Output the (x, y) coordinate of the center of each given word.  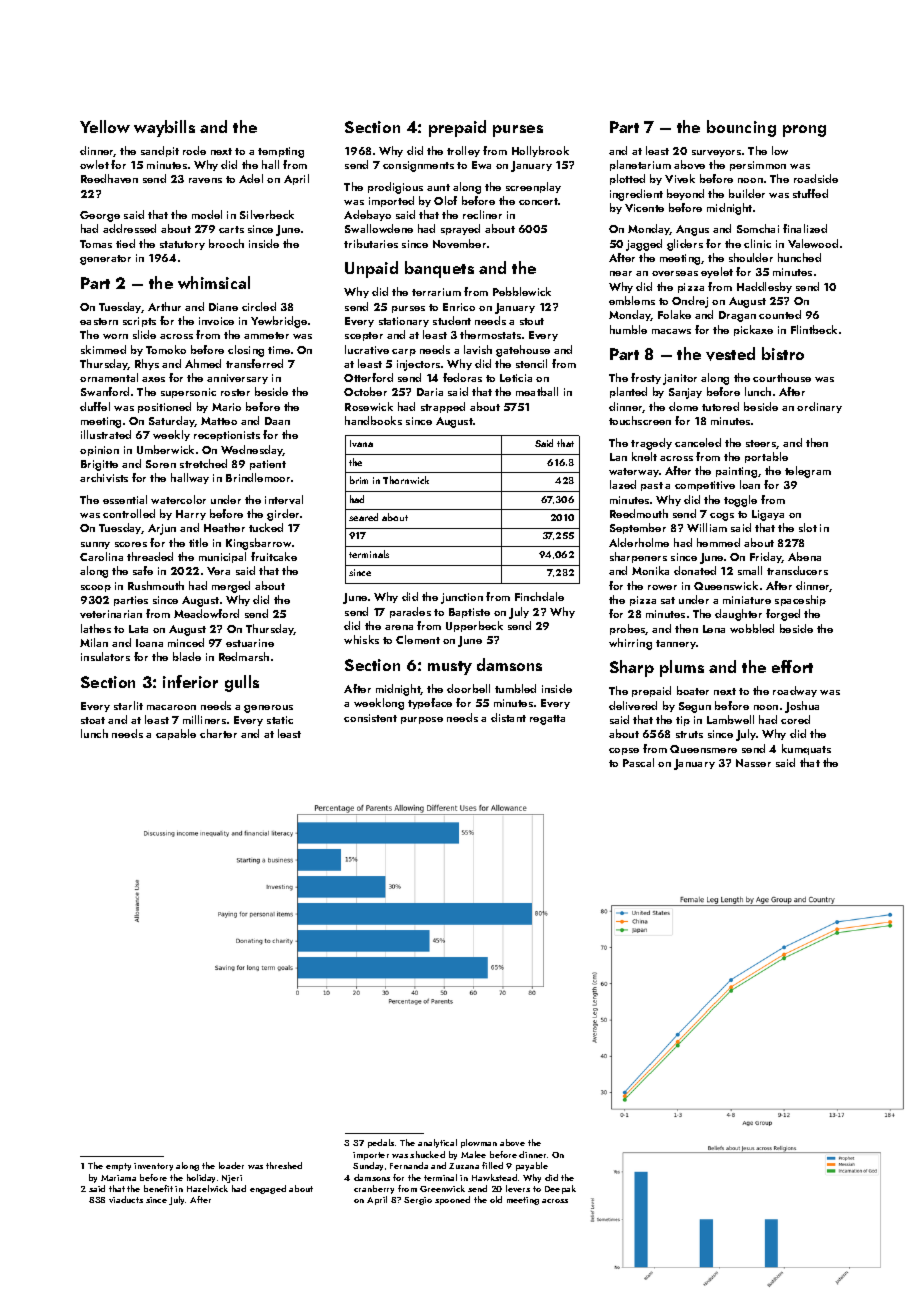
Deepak (560, 1189)
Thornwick (406, 480)
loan (750, 484)
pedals (381, 1143)
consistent (370, 718)
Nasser (753, 763)
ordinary (819, 407)
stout (532, 321)
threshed (284, 1165)
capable (176, 734)
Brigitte (99, 465)
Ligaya (768, 515)
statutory (182, 245)
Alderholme (639, 542)
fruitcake (274, 556)
